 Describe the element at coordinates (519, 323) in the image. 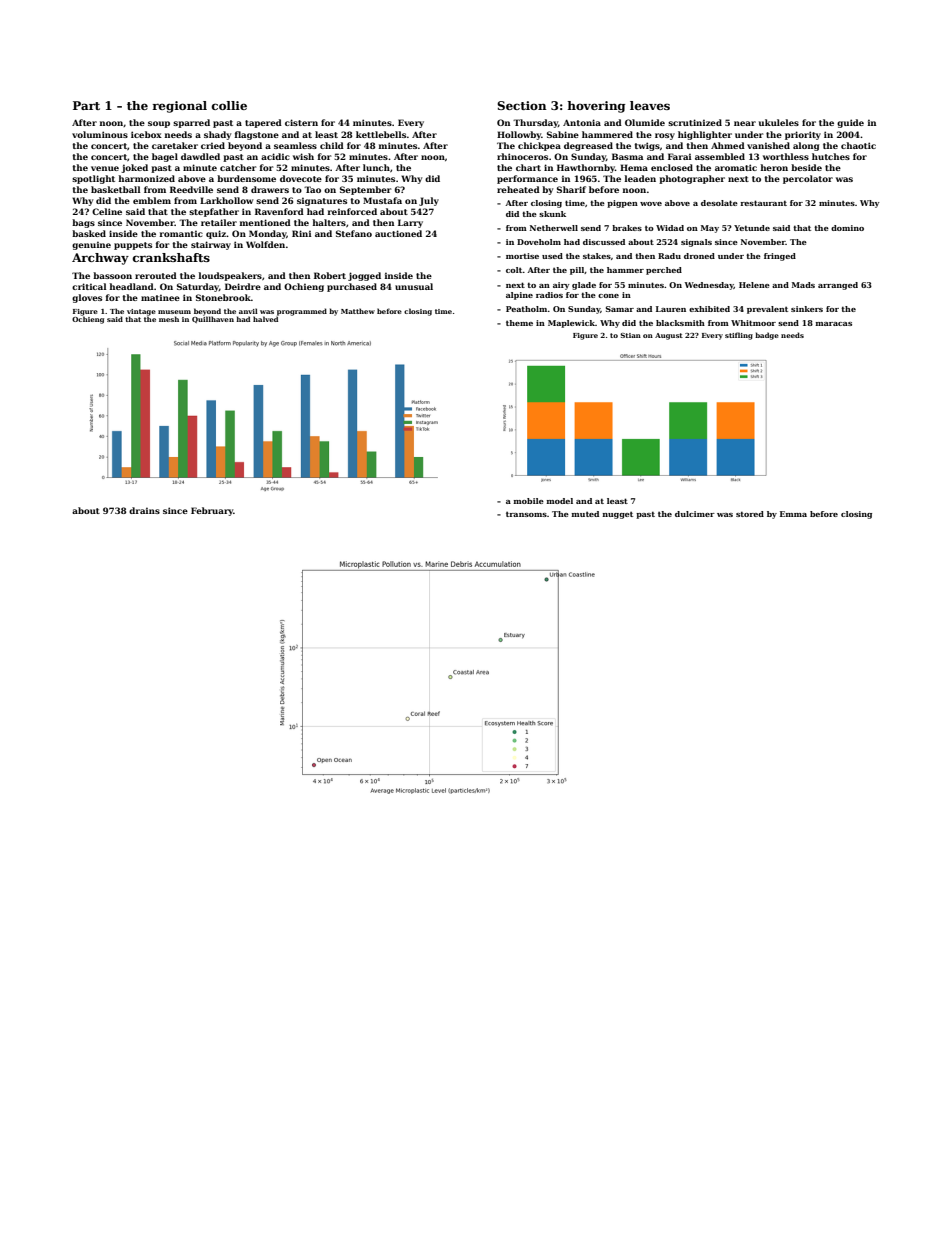

I see `theme` at that location.
